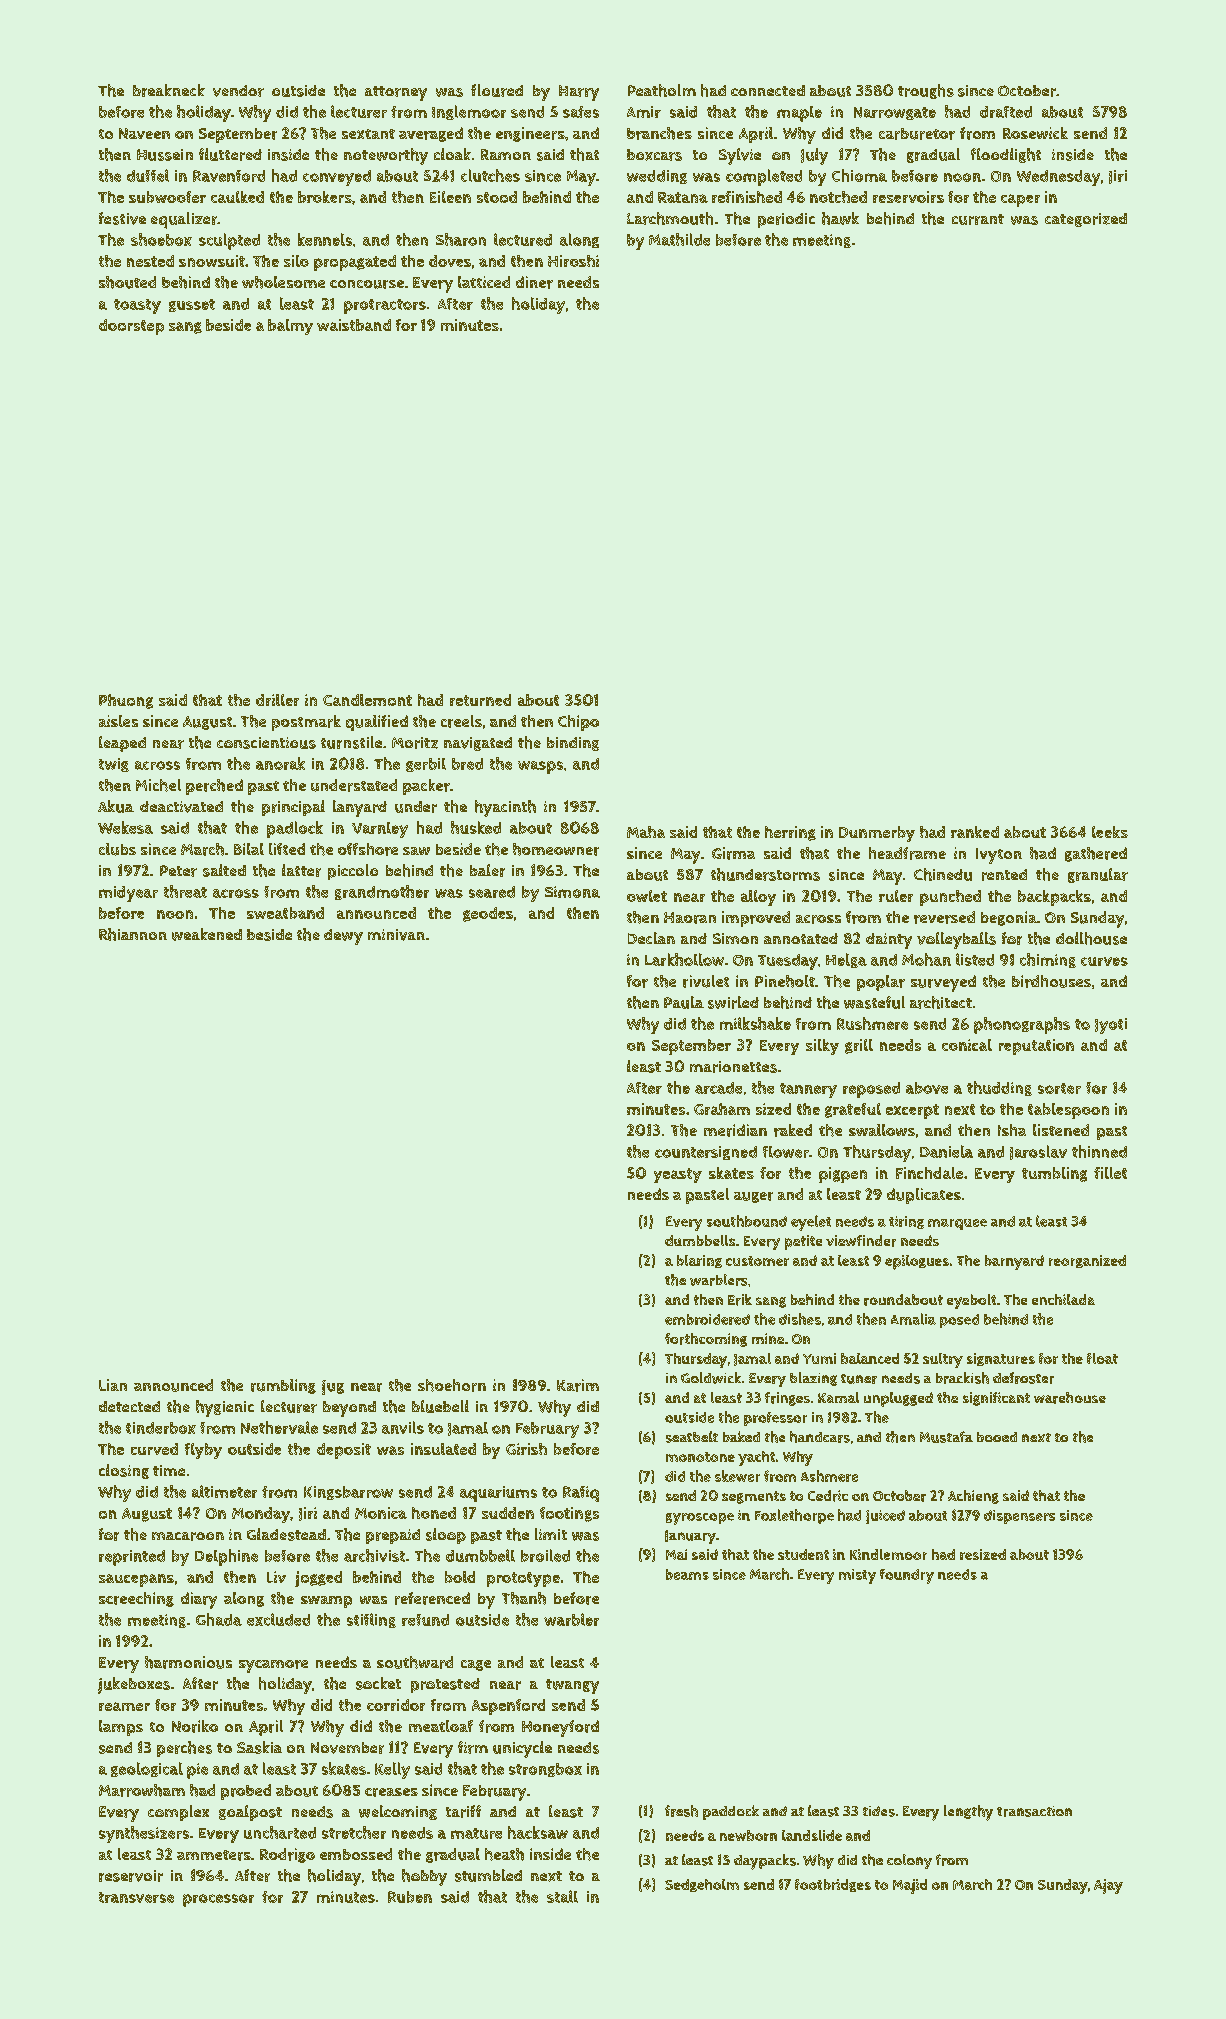 This page has height=2019, width=1226. What do you see at coordinates (926, 91) in the page?
I see `troughs` at bounding box center [926, 91].
